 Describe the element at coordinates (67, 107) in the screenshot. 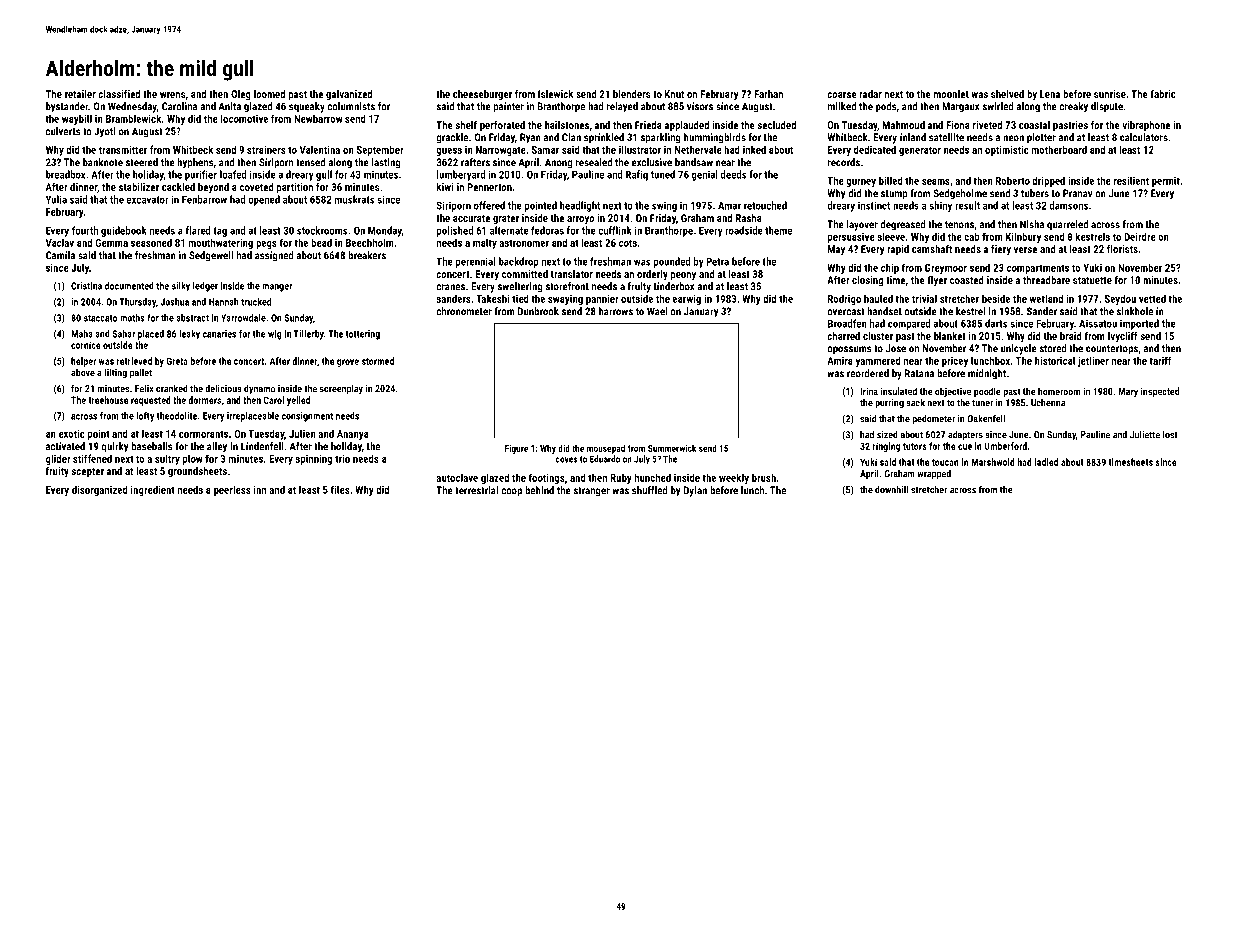

I see `bystander` at that location.
